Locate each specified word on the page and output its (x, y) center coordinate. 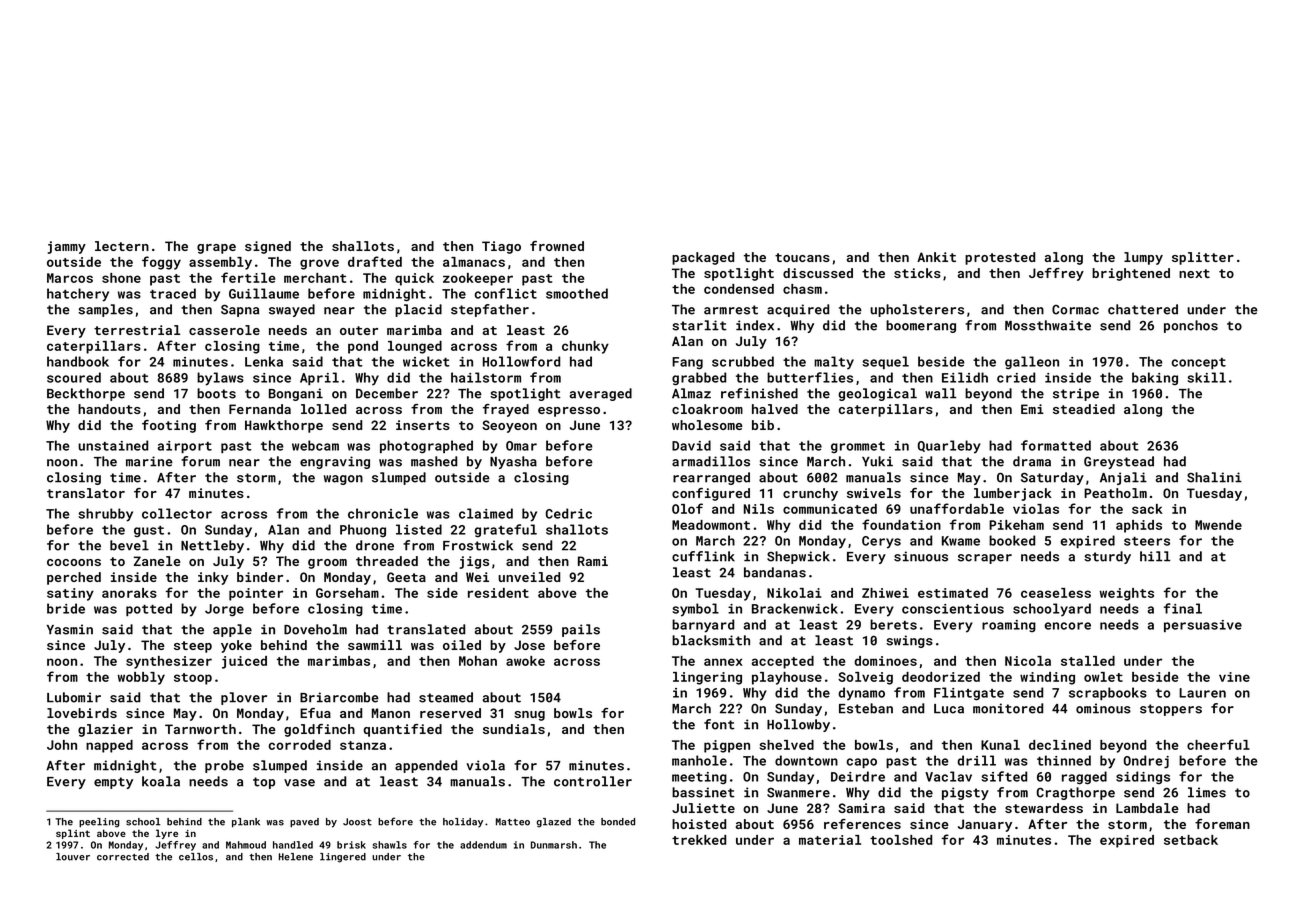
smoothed (577, 293)
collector (177, 513)
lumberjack (1013, 494)
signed (268, 247)
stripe (1076, 394)
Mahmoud (246, 845)
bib (763, 425)
